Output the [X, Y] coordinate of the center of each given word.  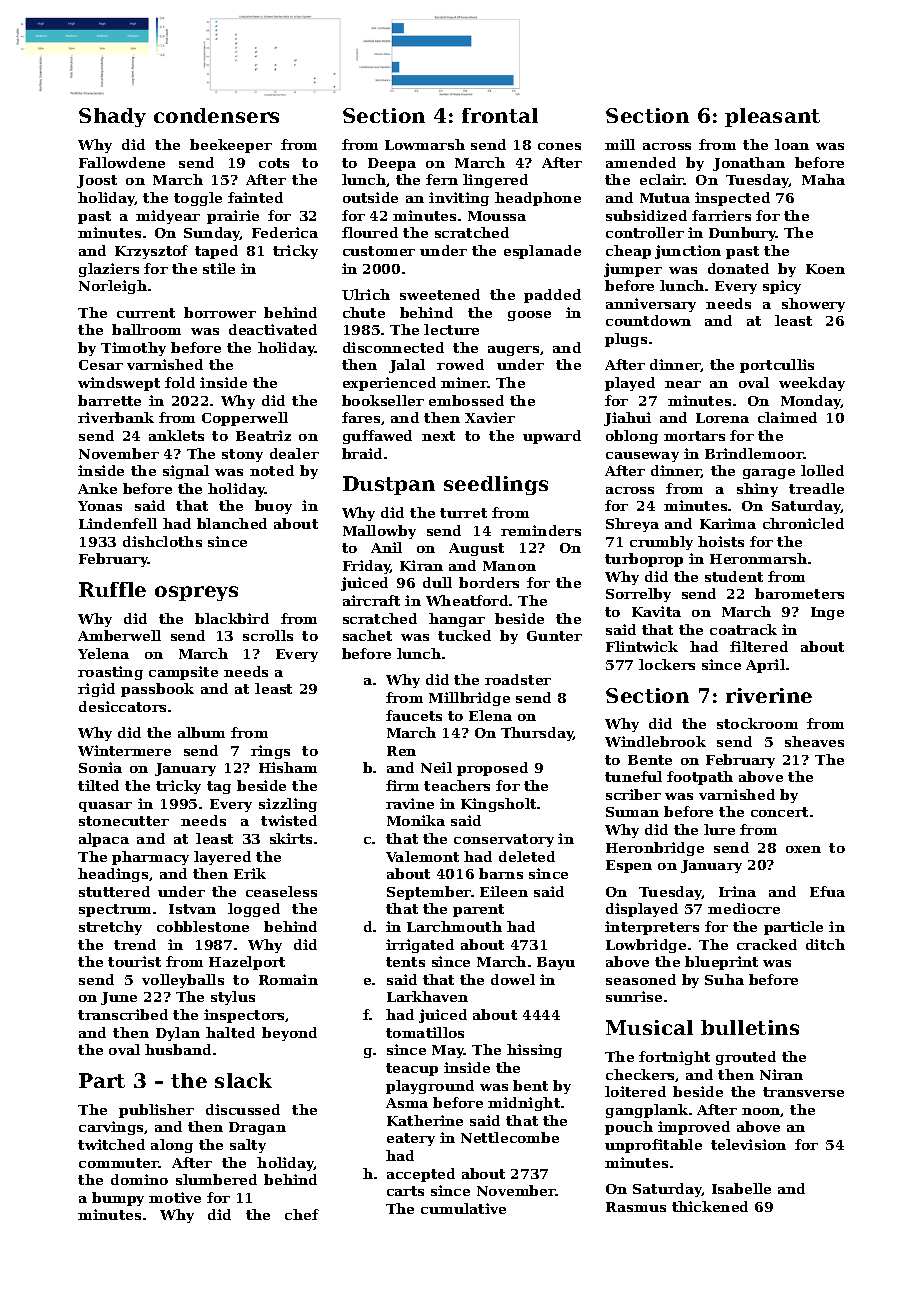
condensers [216, 115]
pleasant [772, 117]
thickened [710, 1206]
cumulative [463, 1208]
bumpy [118, 1199]
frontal [500, 115]
